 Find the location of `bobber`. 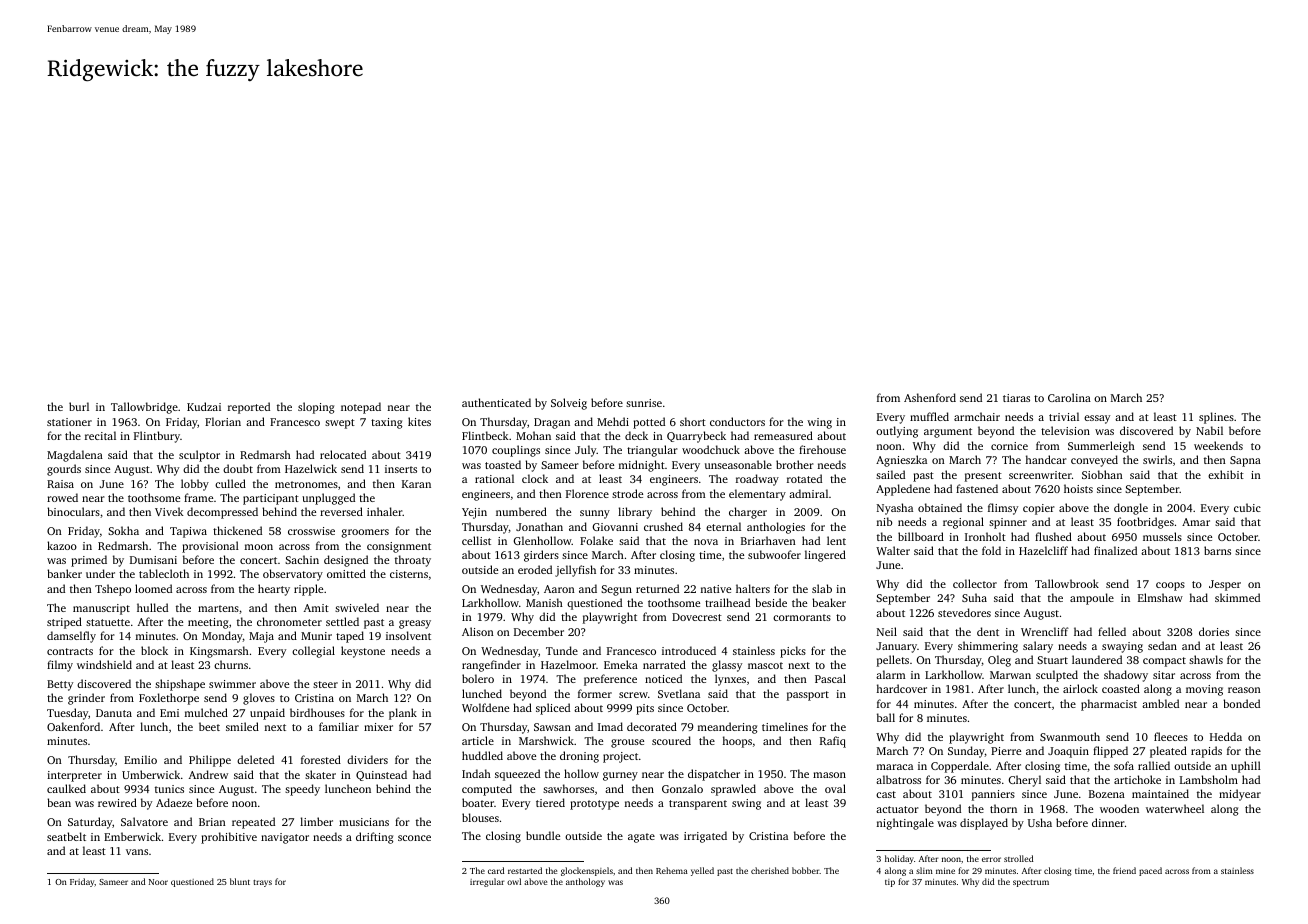

bobber is located at coordinates (806, 870).
